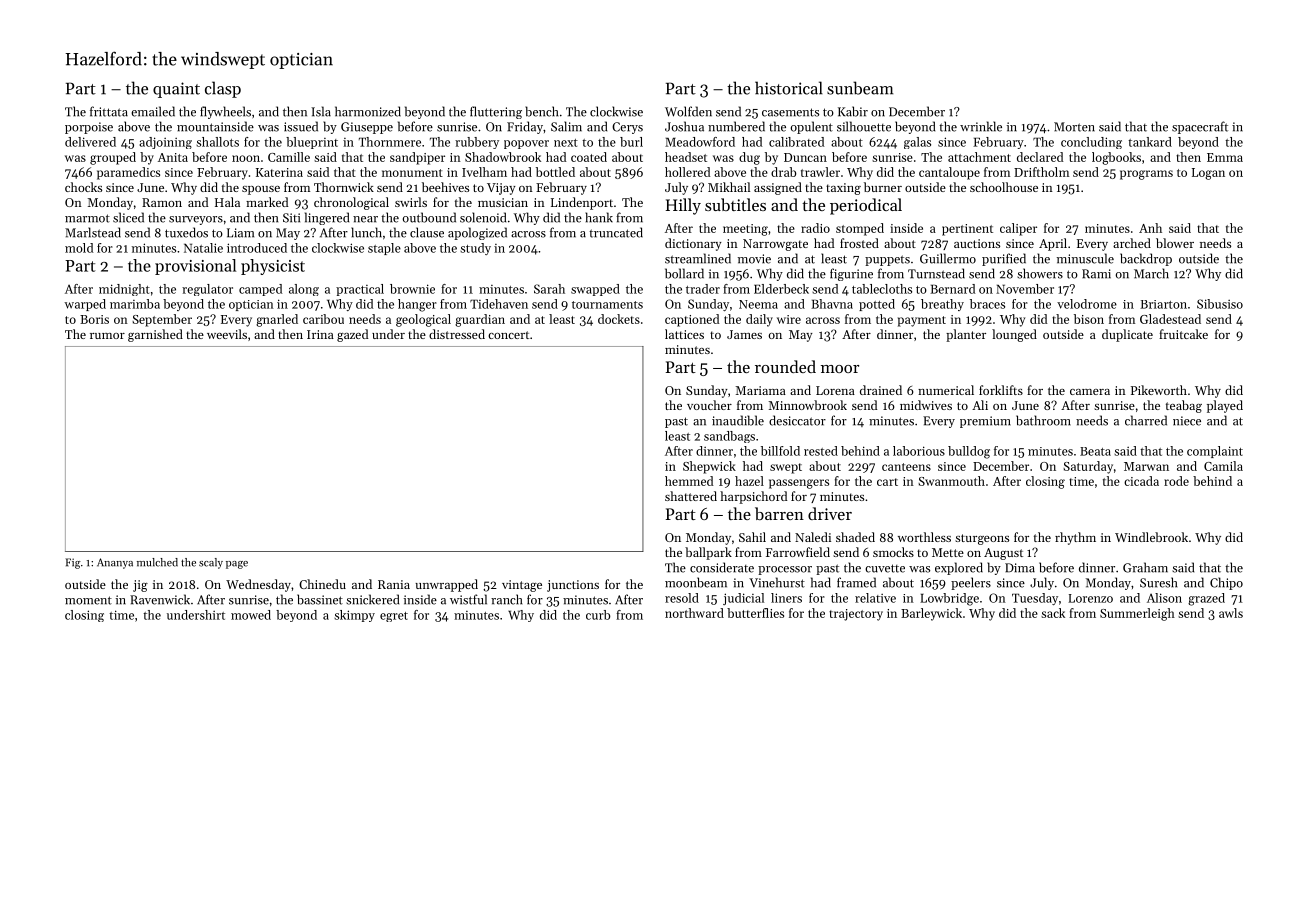 The image size is (1308, 924). Describe the element at coordinates (1183, 334) in the screenshot. I see `fruitcake` at that location.
